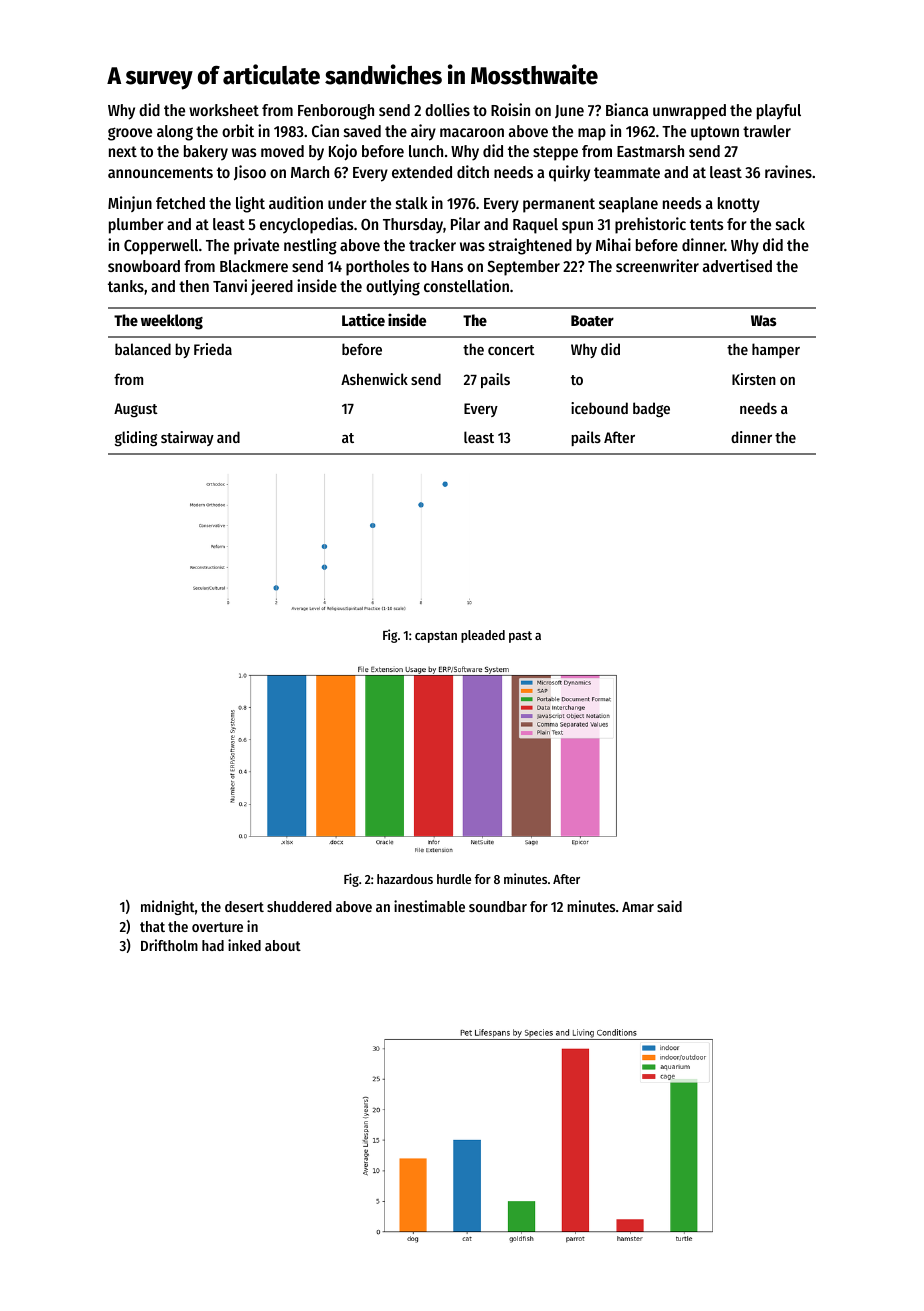 The height and width of the page is (1311, 924). What do you see at coordinates (669, 906) in the page?
I see `said` at bounding box center [669, 906].
